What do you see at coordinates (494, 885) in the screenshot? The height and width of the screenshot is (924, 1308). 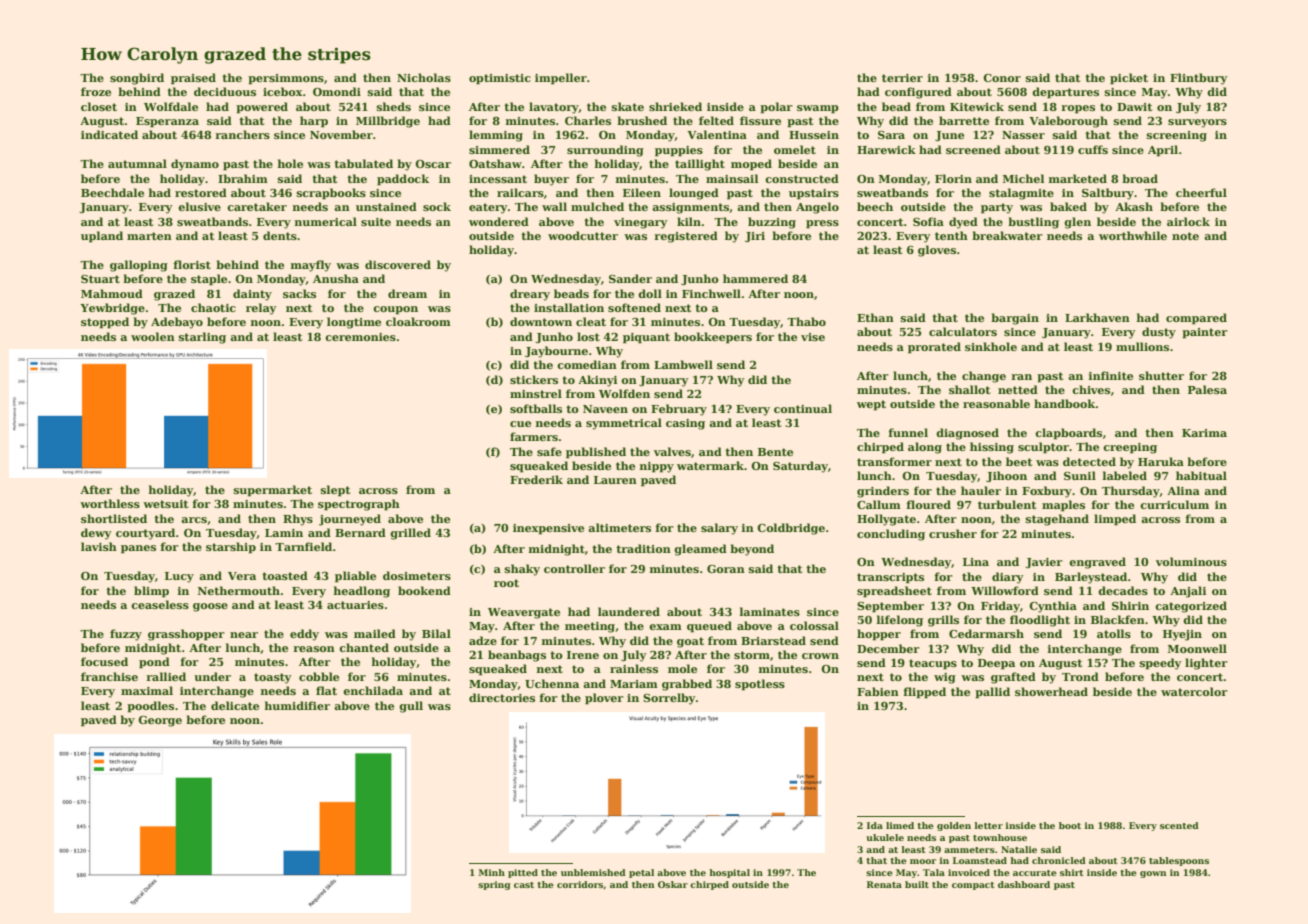 I see `spring` at bounding box center [494, 885].
